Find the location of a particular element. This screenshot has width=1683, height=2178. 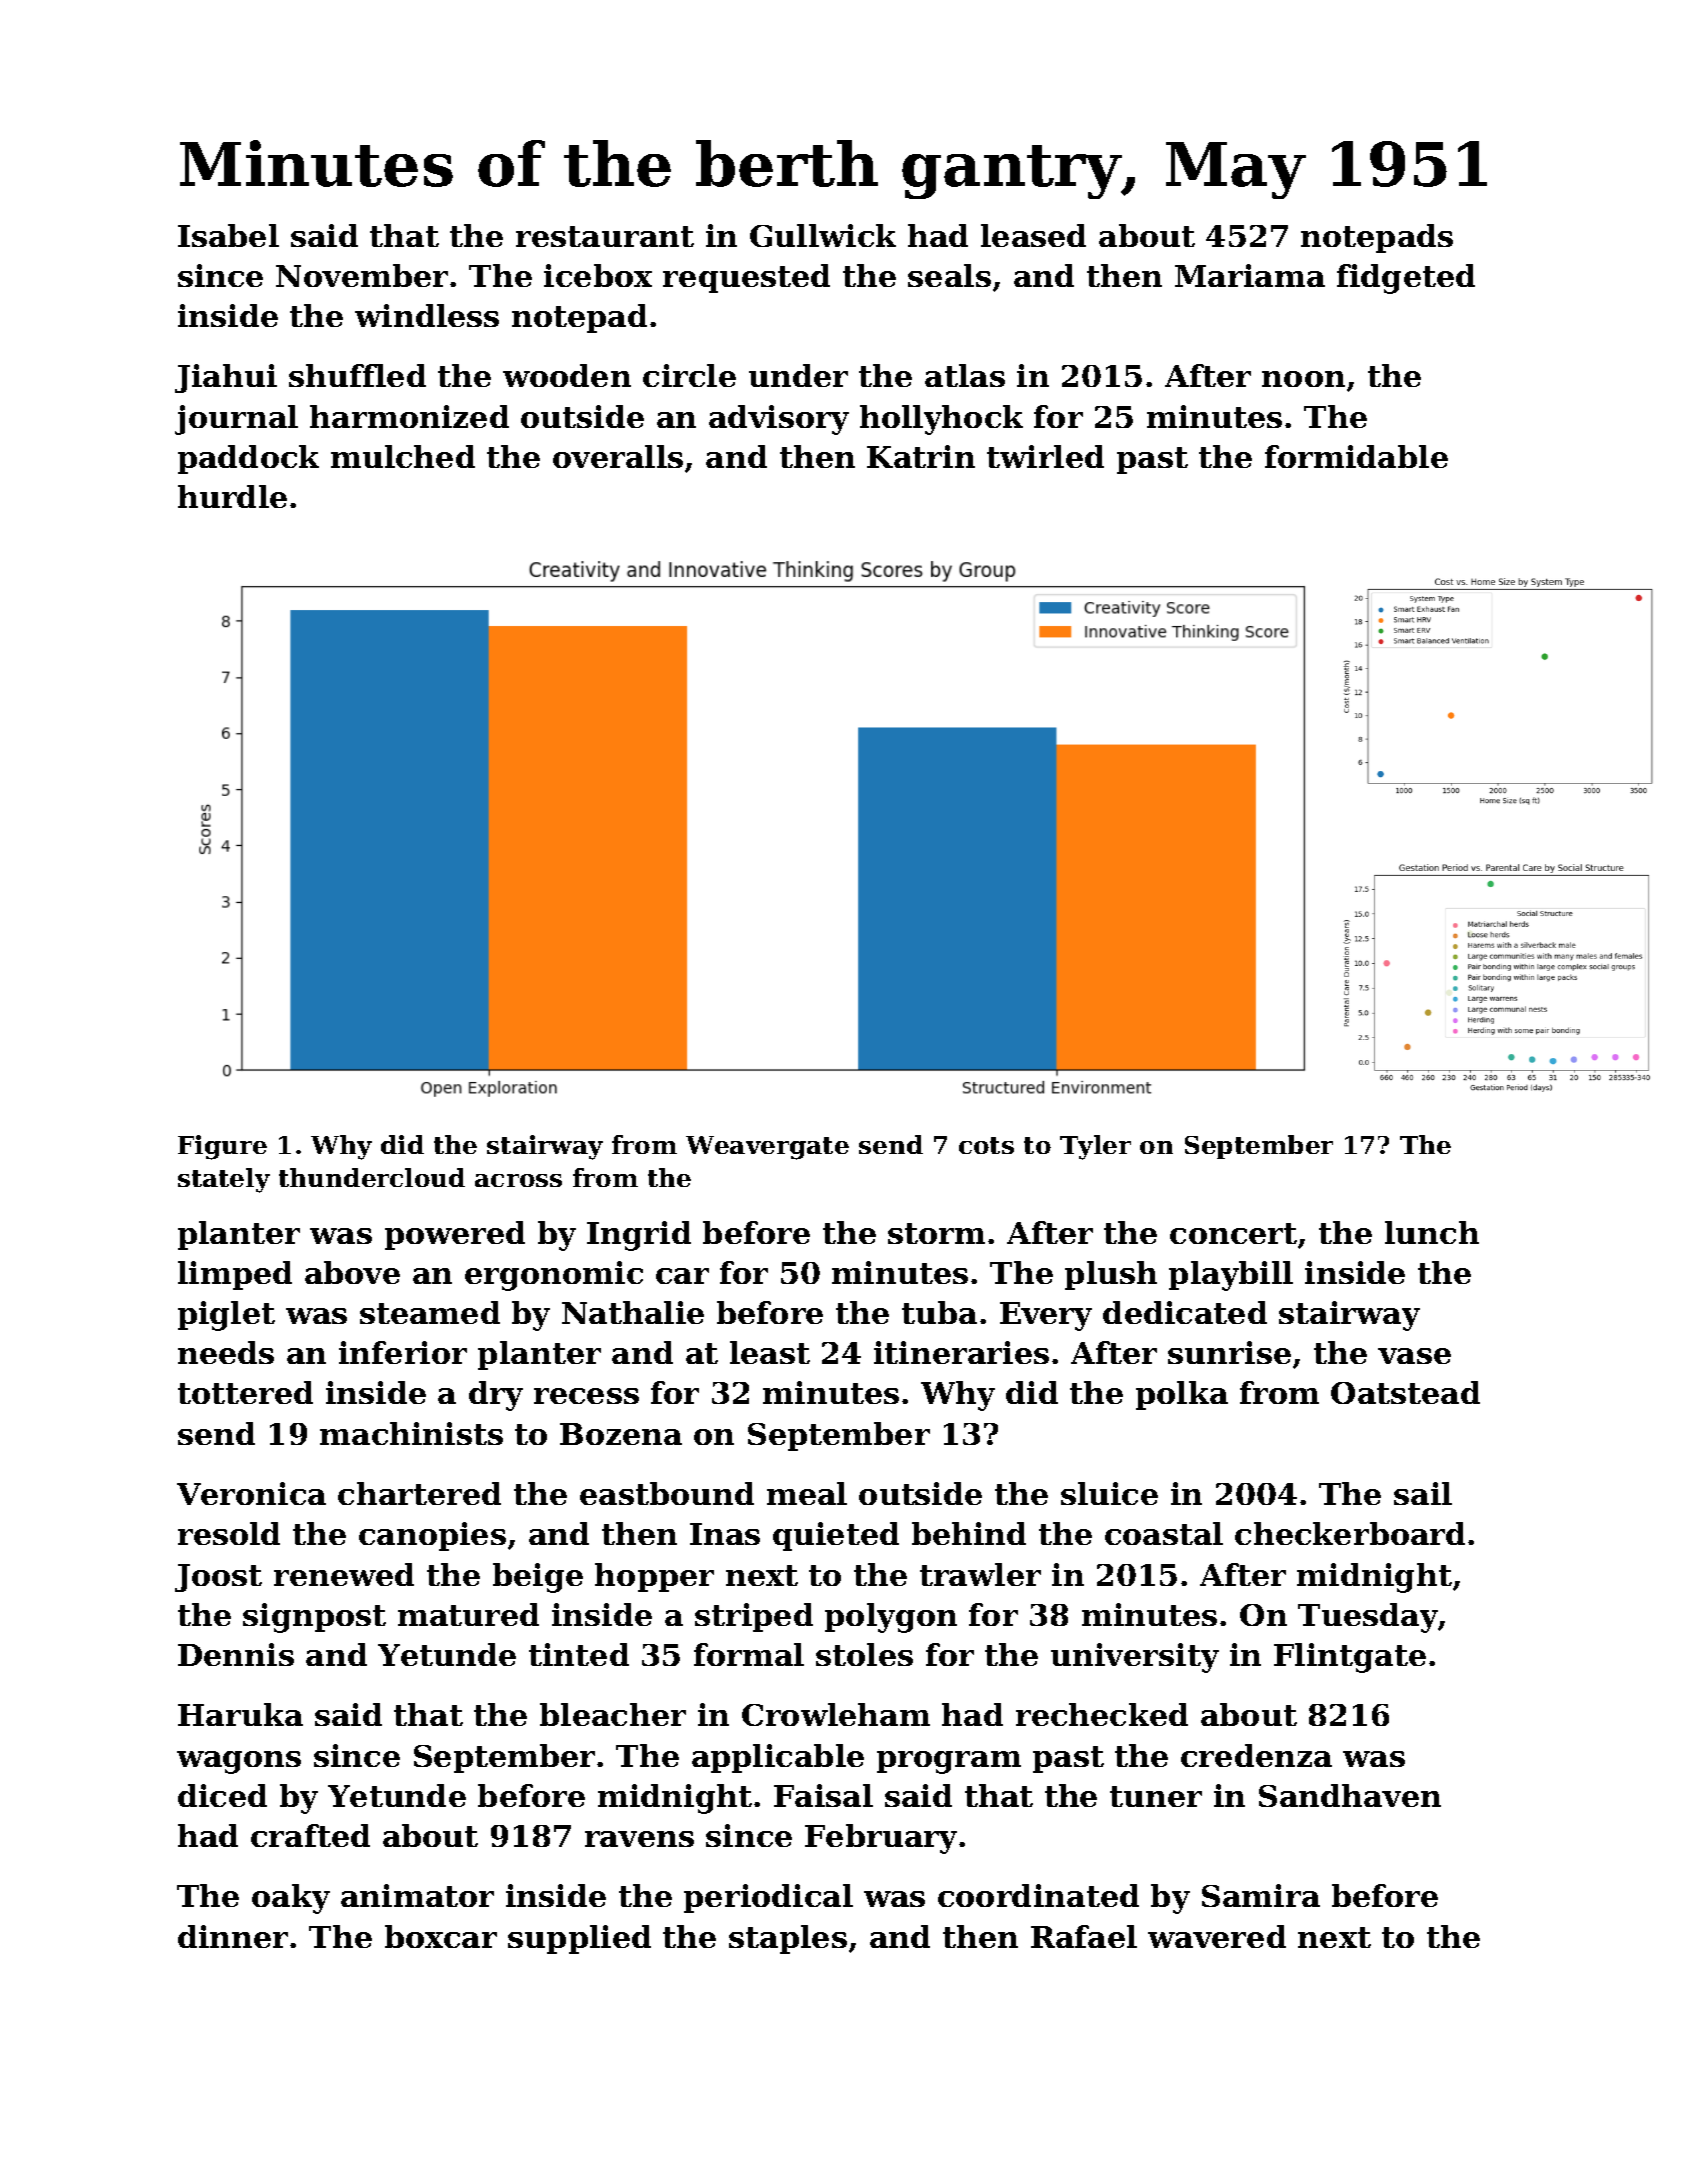

polka is located at coordinates (1182, 1395).
